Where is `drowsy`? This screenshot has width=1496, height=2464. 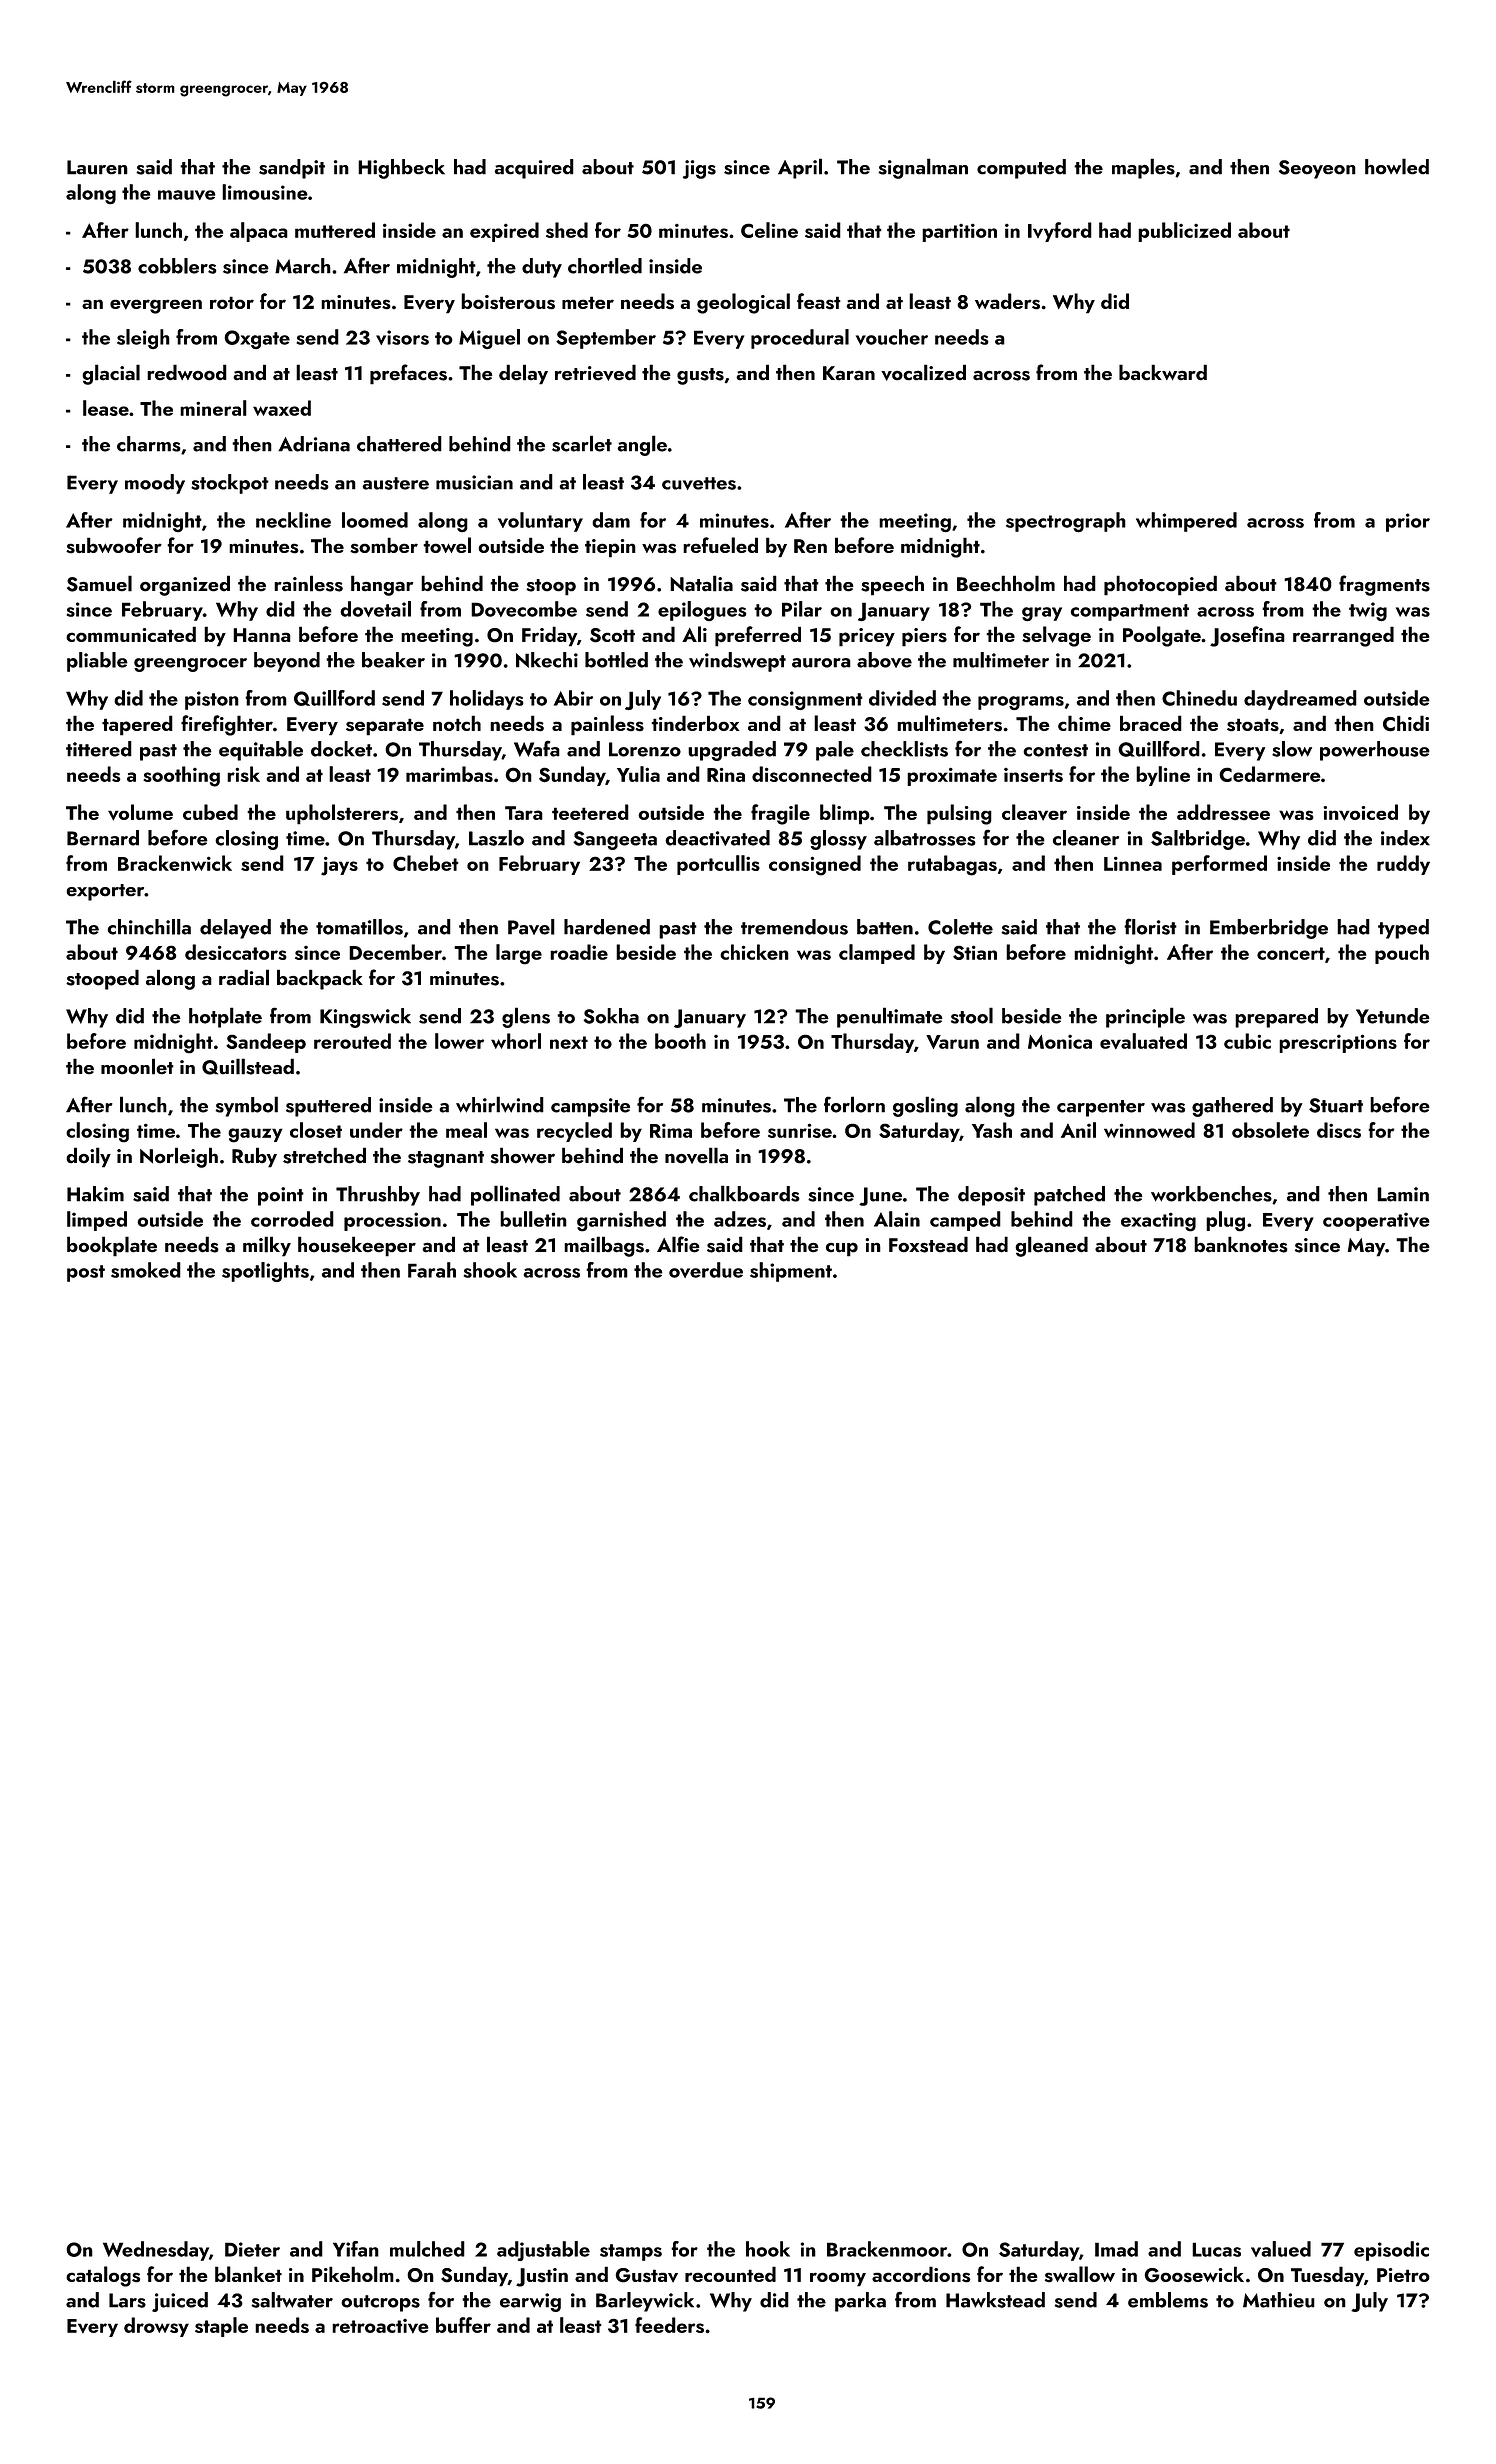
drowsy is located at coordinates (156, 2327).
